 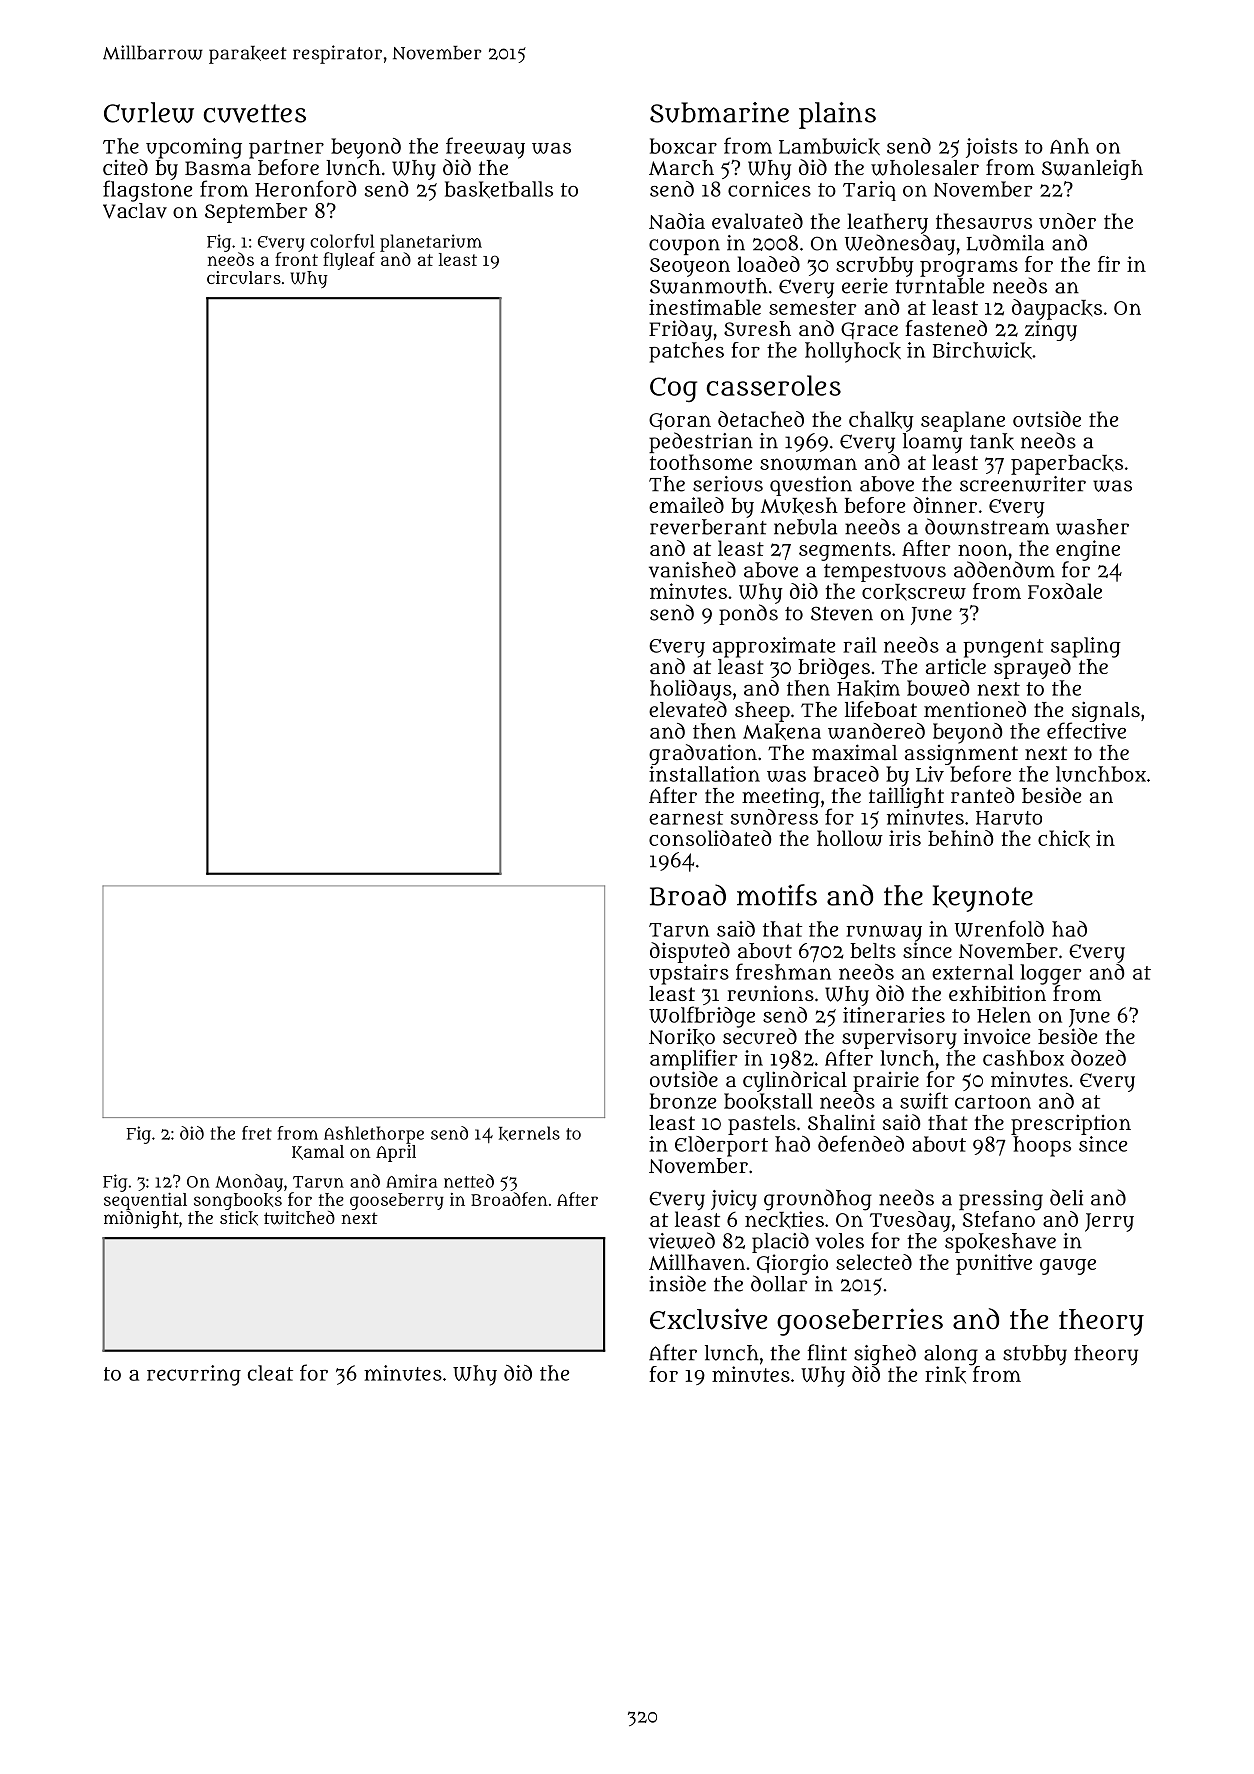 What do you see at coordinates (983, 550) in the screenshot?
I see `noon` at bounding box center [983, 550].
